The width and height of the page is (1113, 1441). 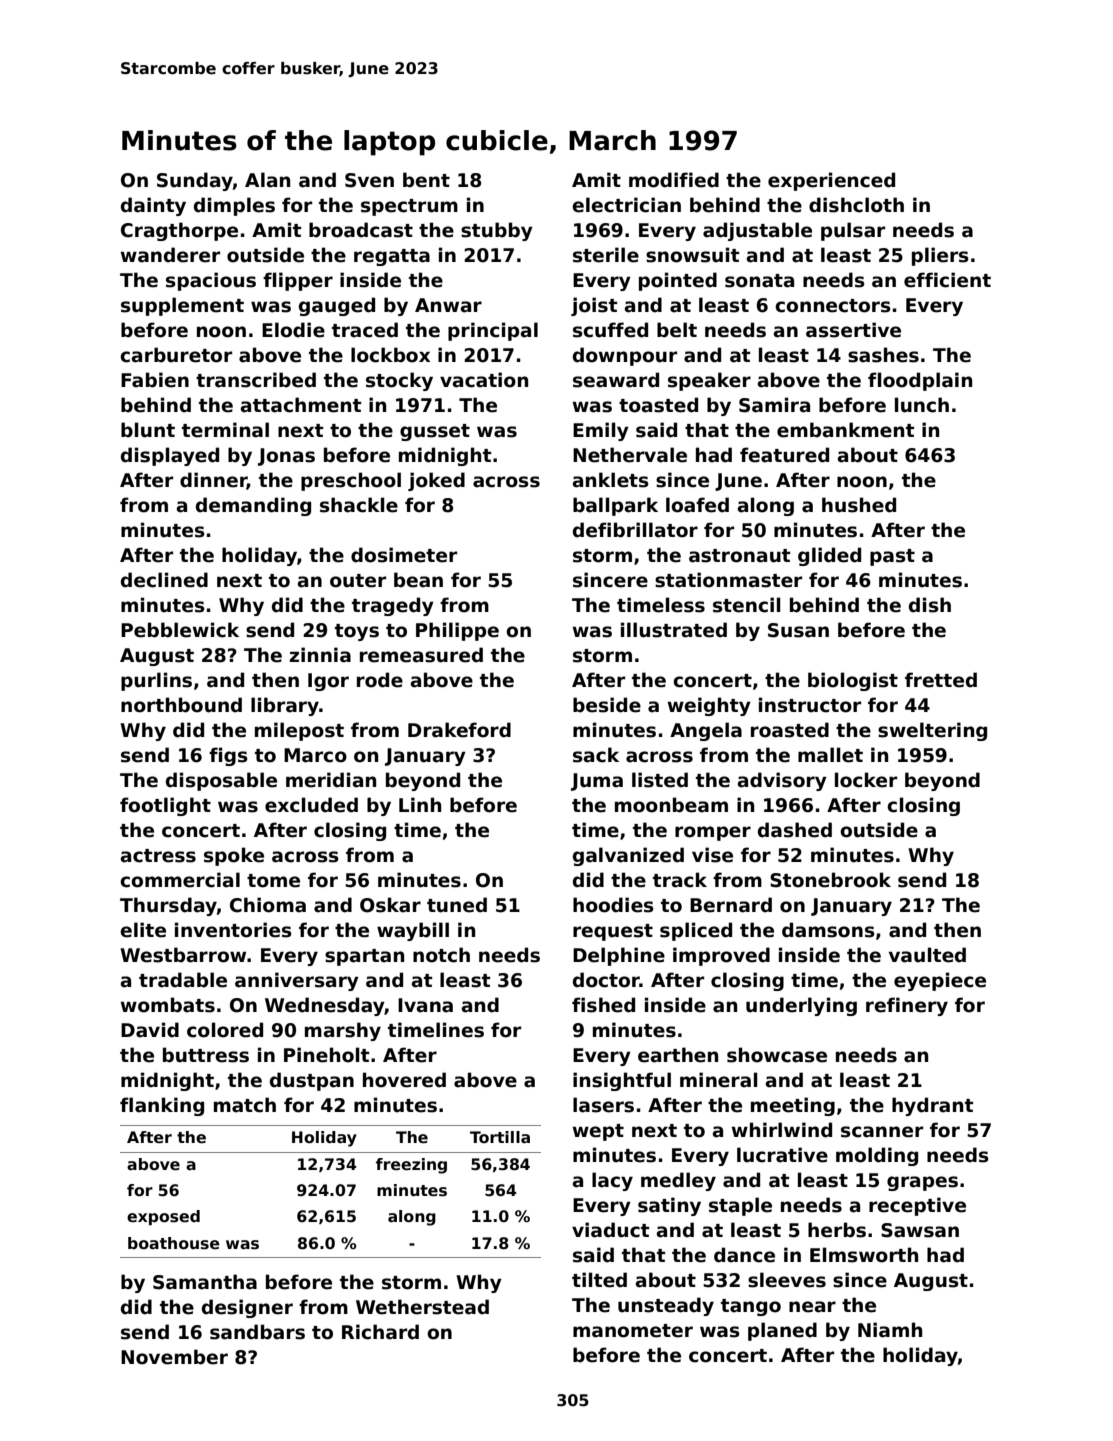 What do you see at coordinates (782, 781) in the page?
I see `advisory` at bounding box center [782, 781].
